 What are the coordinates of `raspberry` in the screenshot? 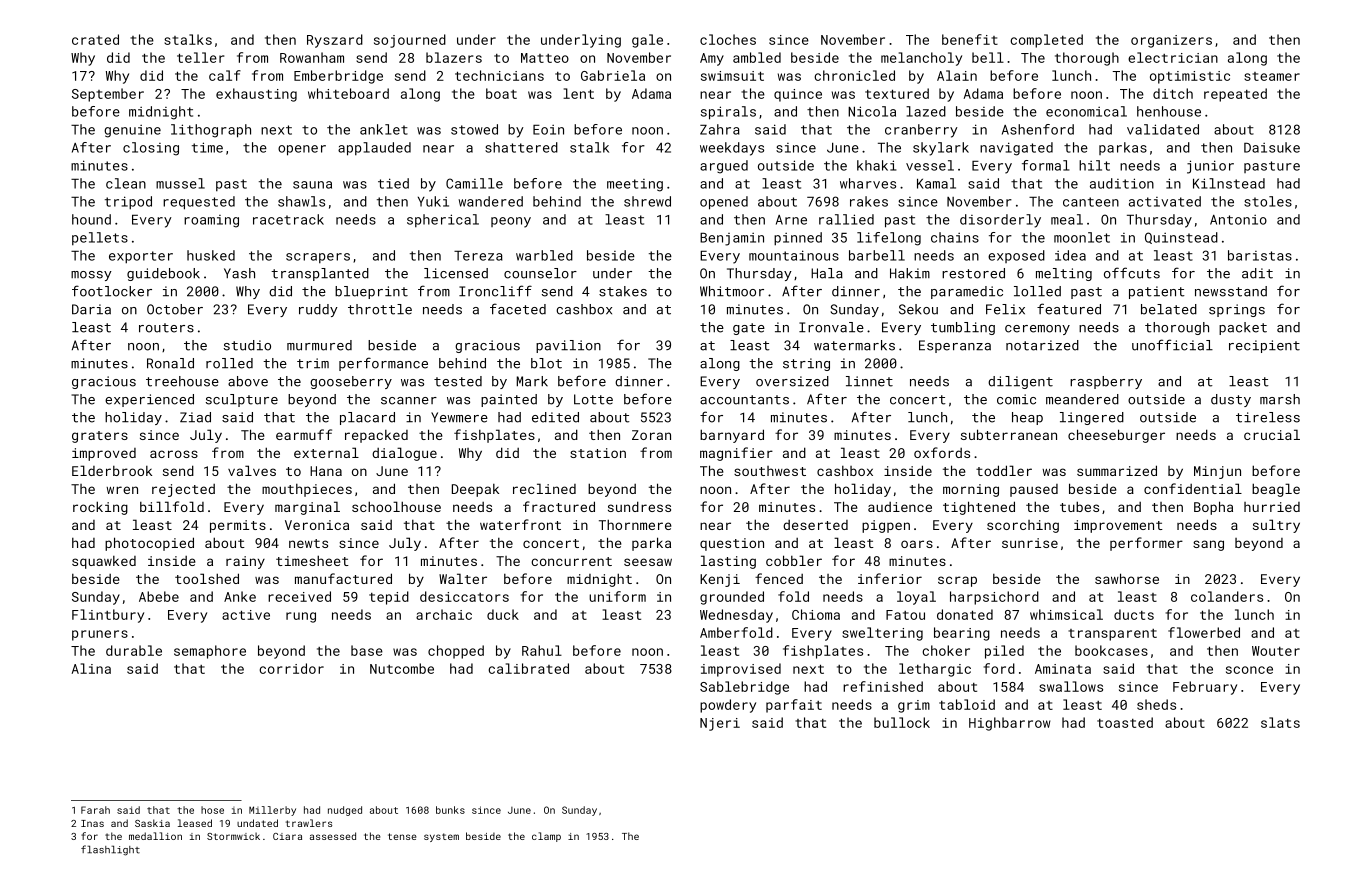 It's located at (1106, 382).
